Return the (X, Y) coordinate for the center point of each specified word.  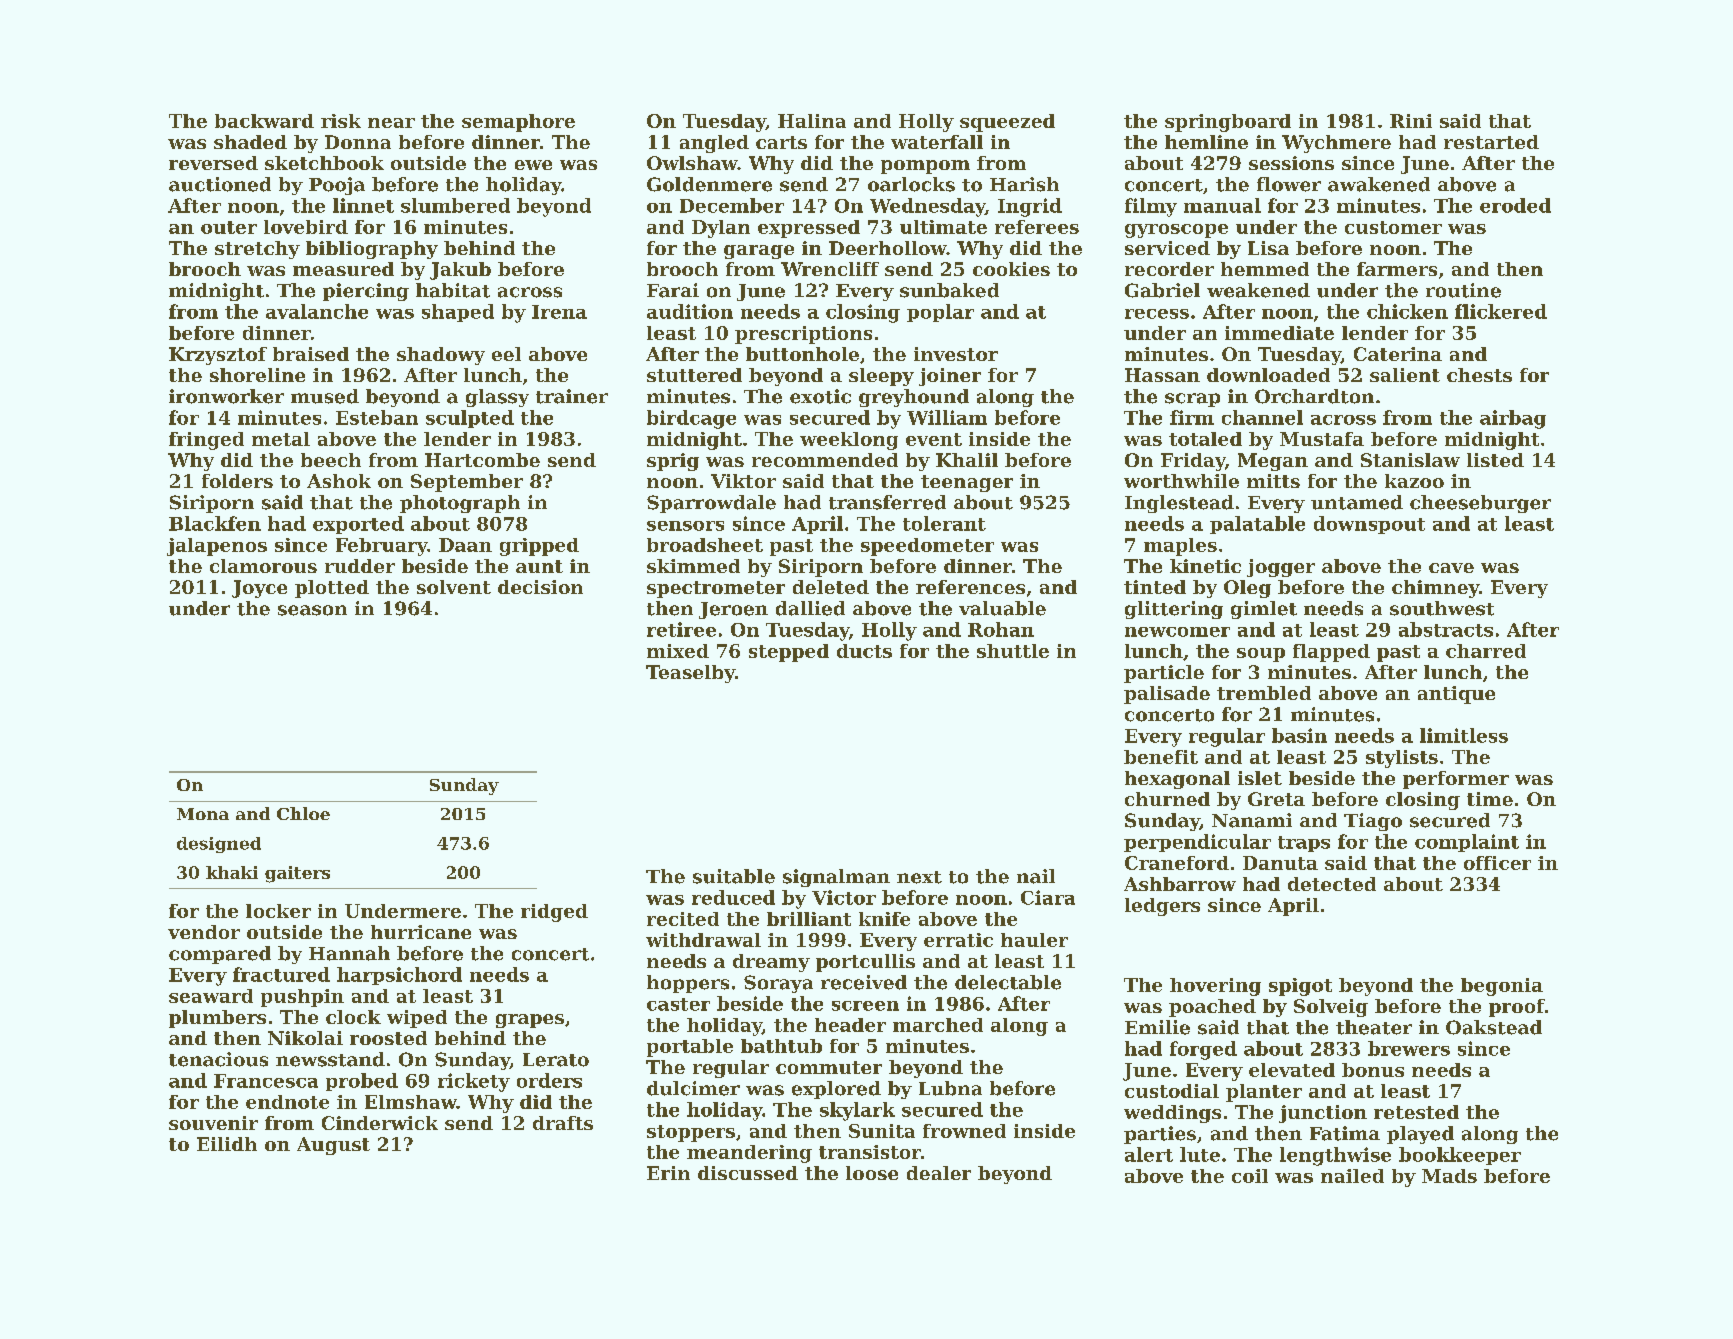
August (333, 1146)
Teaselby (690, 674)
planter (1264, 1093)
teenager (967, 483)
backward (264, 121)
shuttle (1013, 651)
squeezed (1007, 123)
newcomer (1177, 632)
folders (237, 481)
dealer (939, 1173)
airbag (1513, 419)
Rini (1411, 121)
